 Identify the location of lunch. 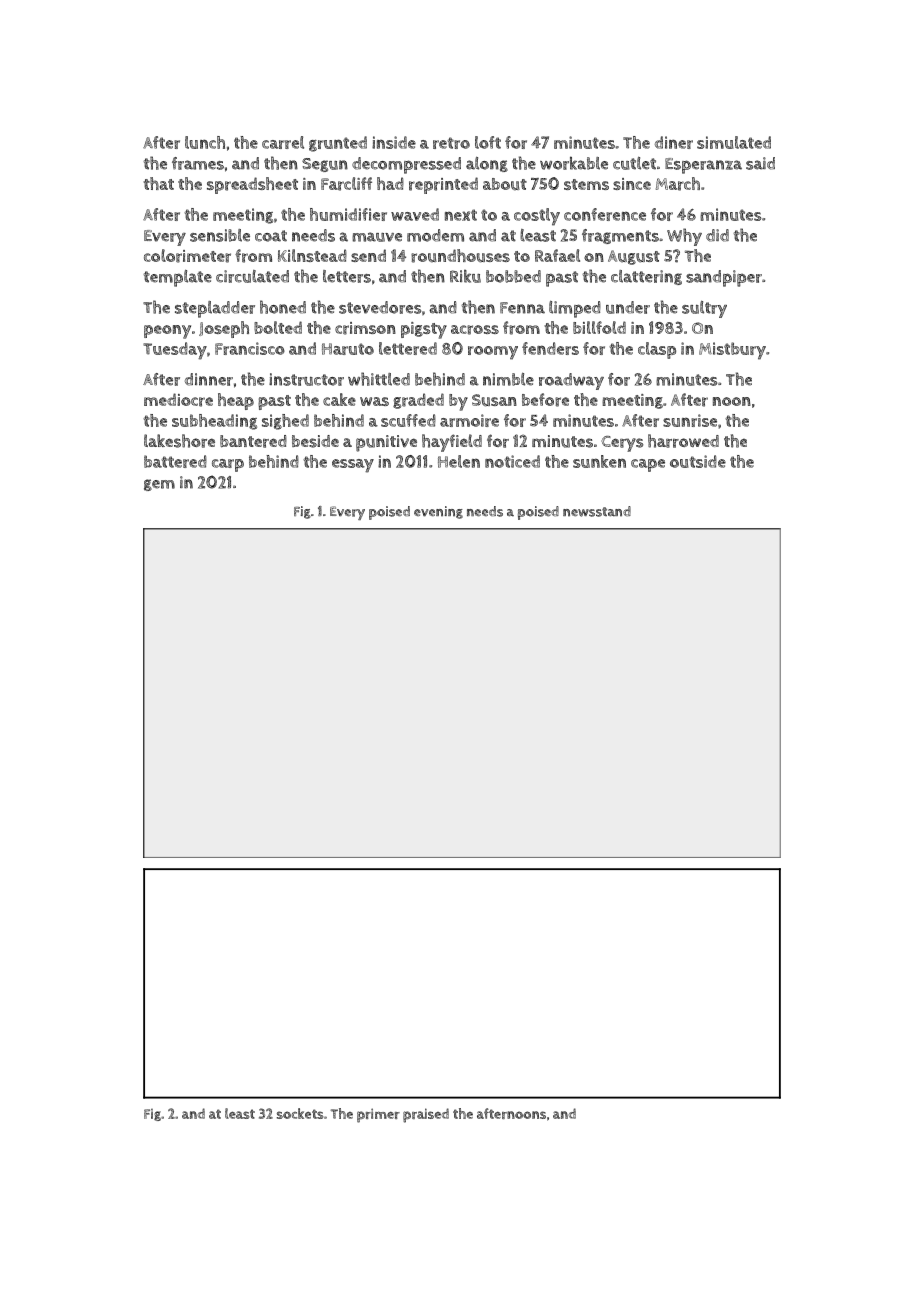
(205, 142).
